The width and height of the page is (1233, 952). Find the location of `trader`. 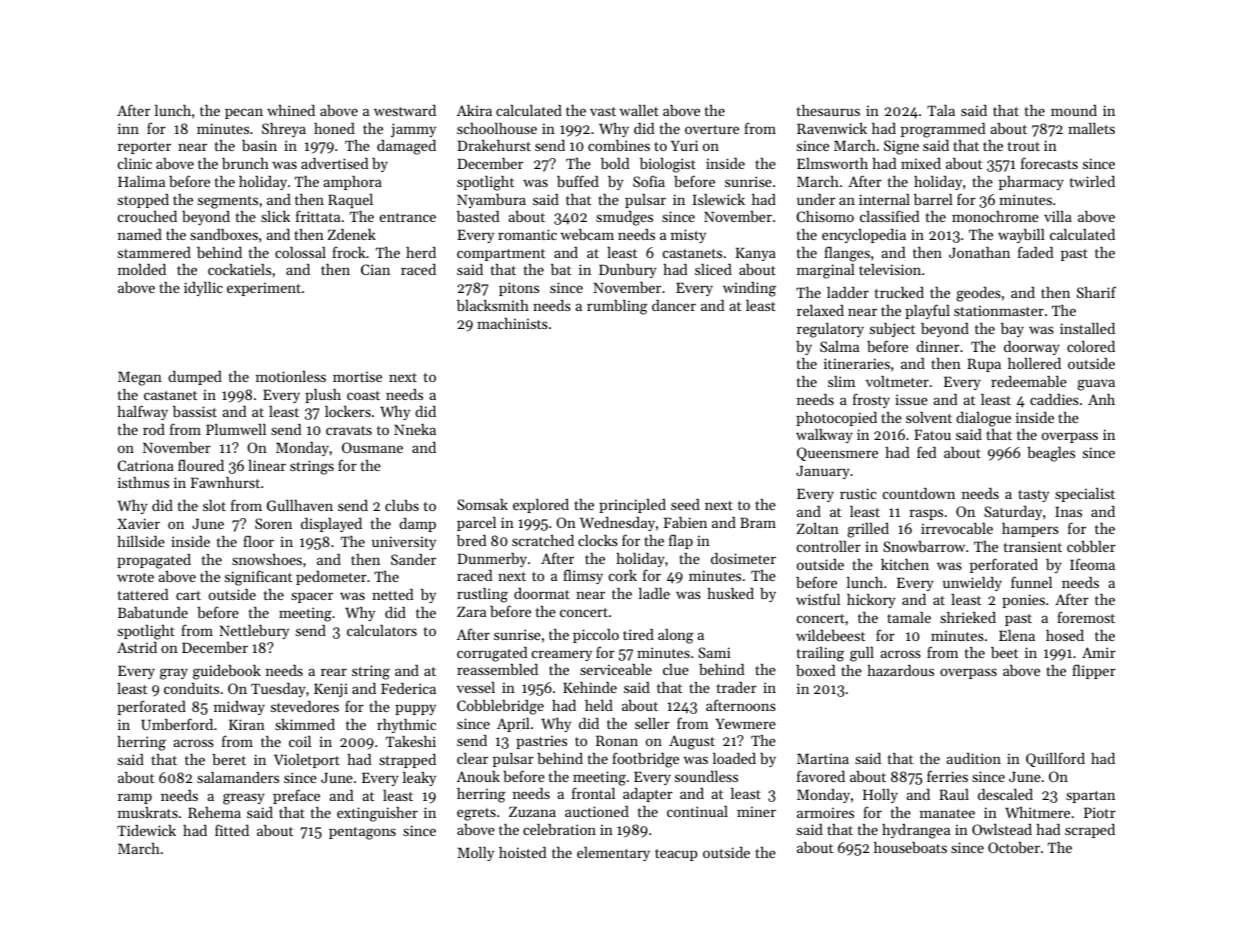

trader is located at coordinates (737, 687).
